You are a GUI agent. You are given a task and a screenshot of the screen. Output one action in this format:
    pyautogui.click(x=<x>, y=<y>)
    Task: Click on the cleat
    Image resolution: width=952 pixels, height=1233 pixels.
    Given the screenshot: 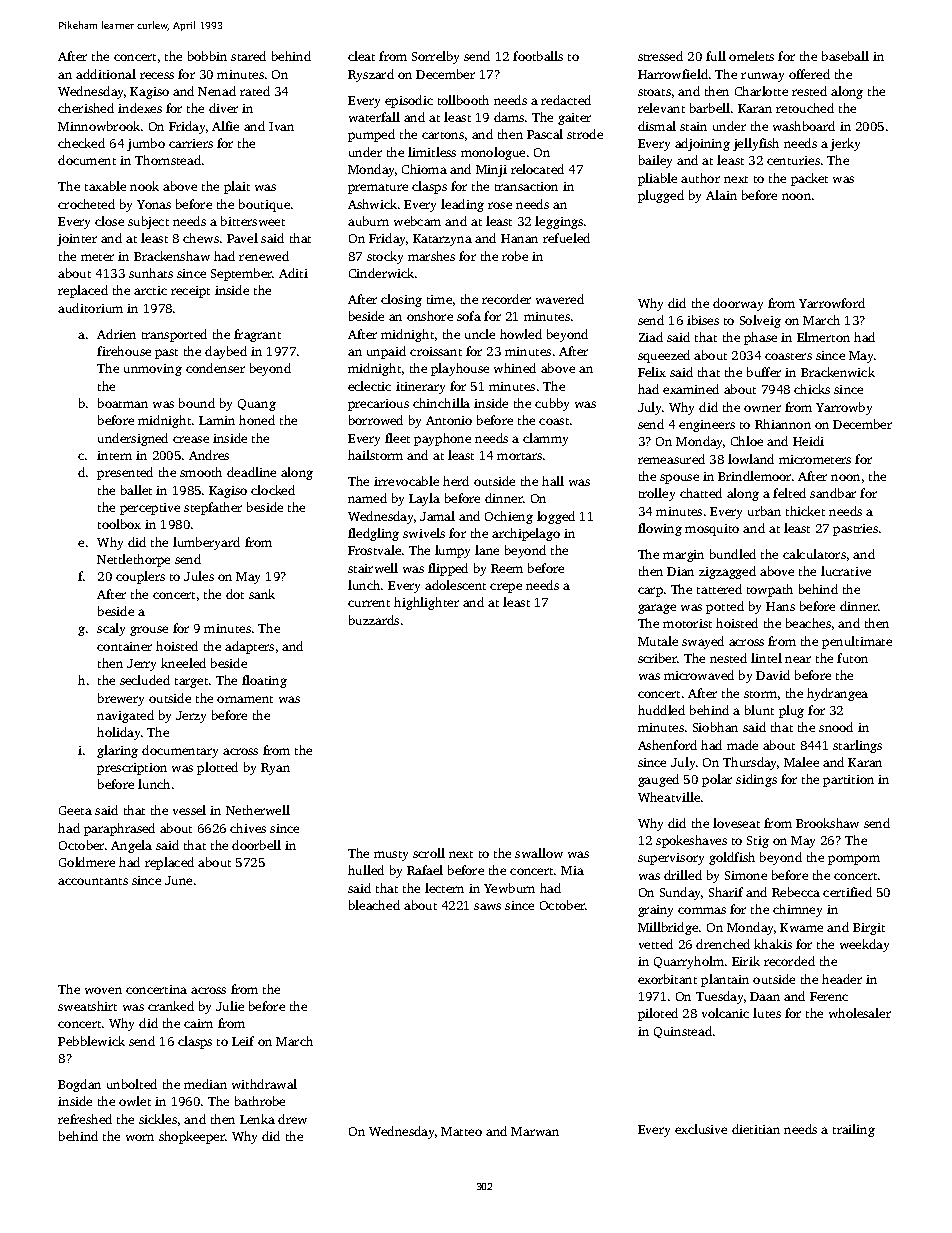 What is the action you would take?
    pyautogui.click(x=361, y=56)
